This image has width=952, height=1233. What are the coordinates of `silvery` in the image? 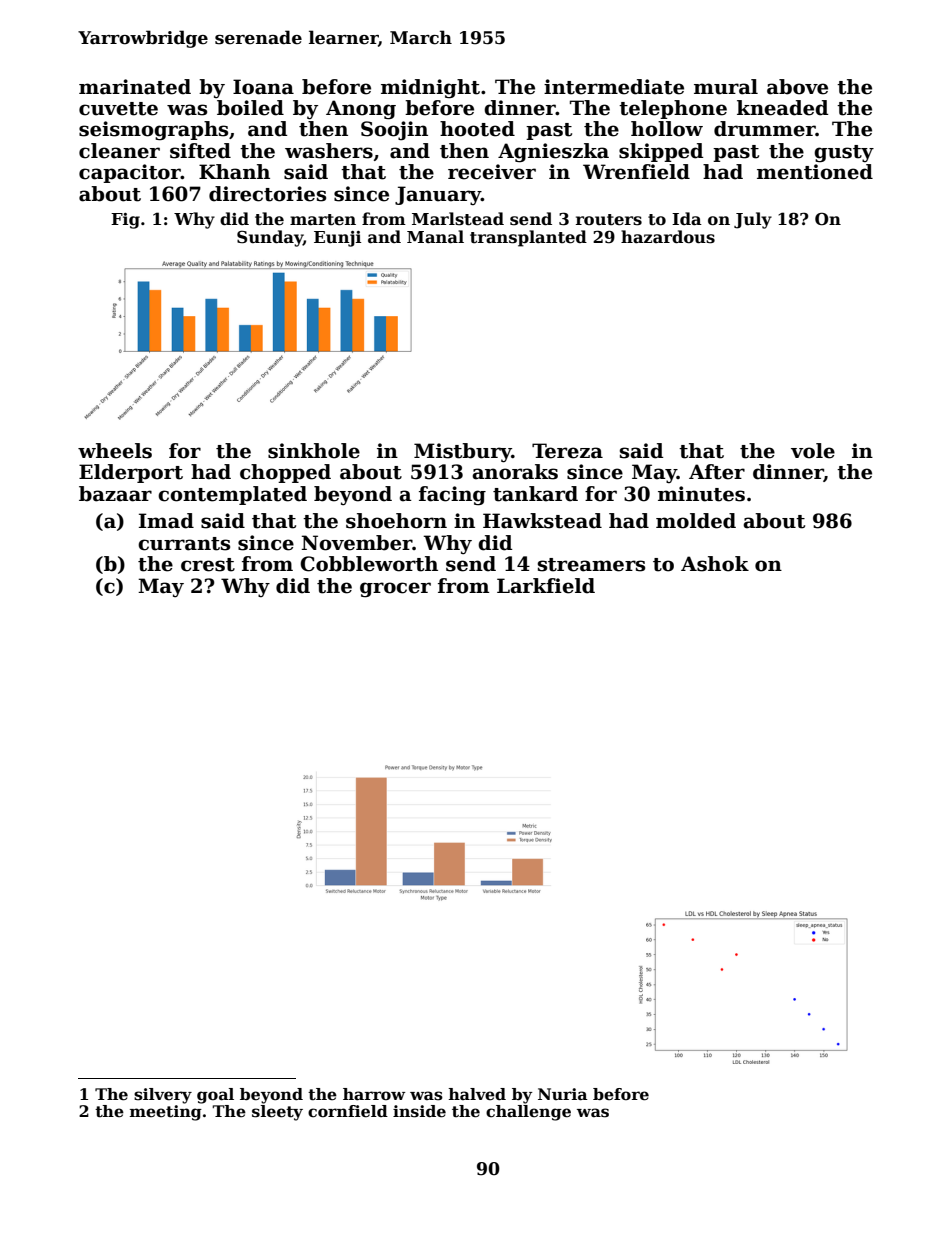 It's located at (163, 1096).
